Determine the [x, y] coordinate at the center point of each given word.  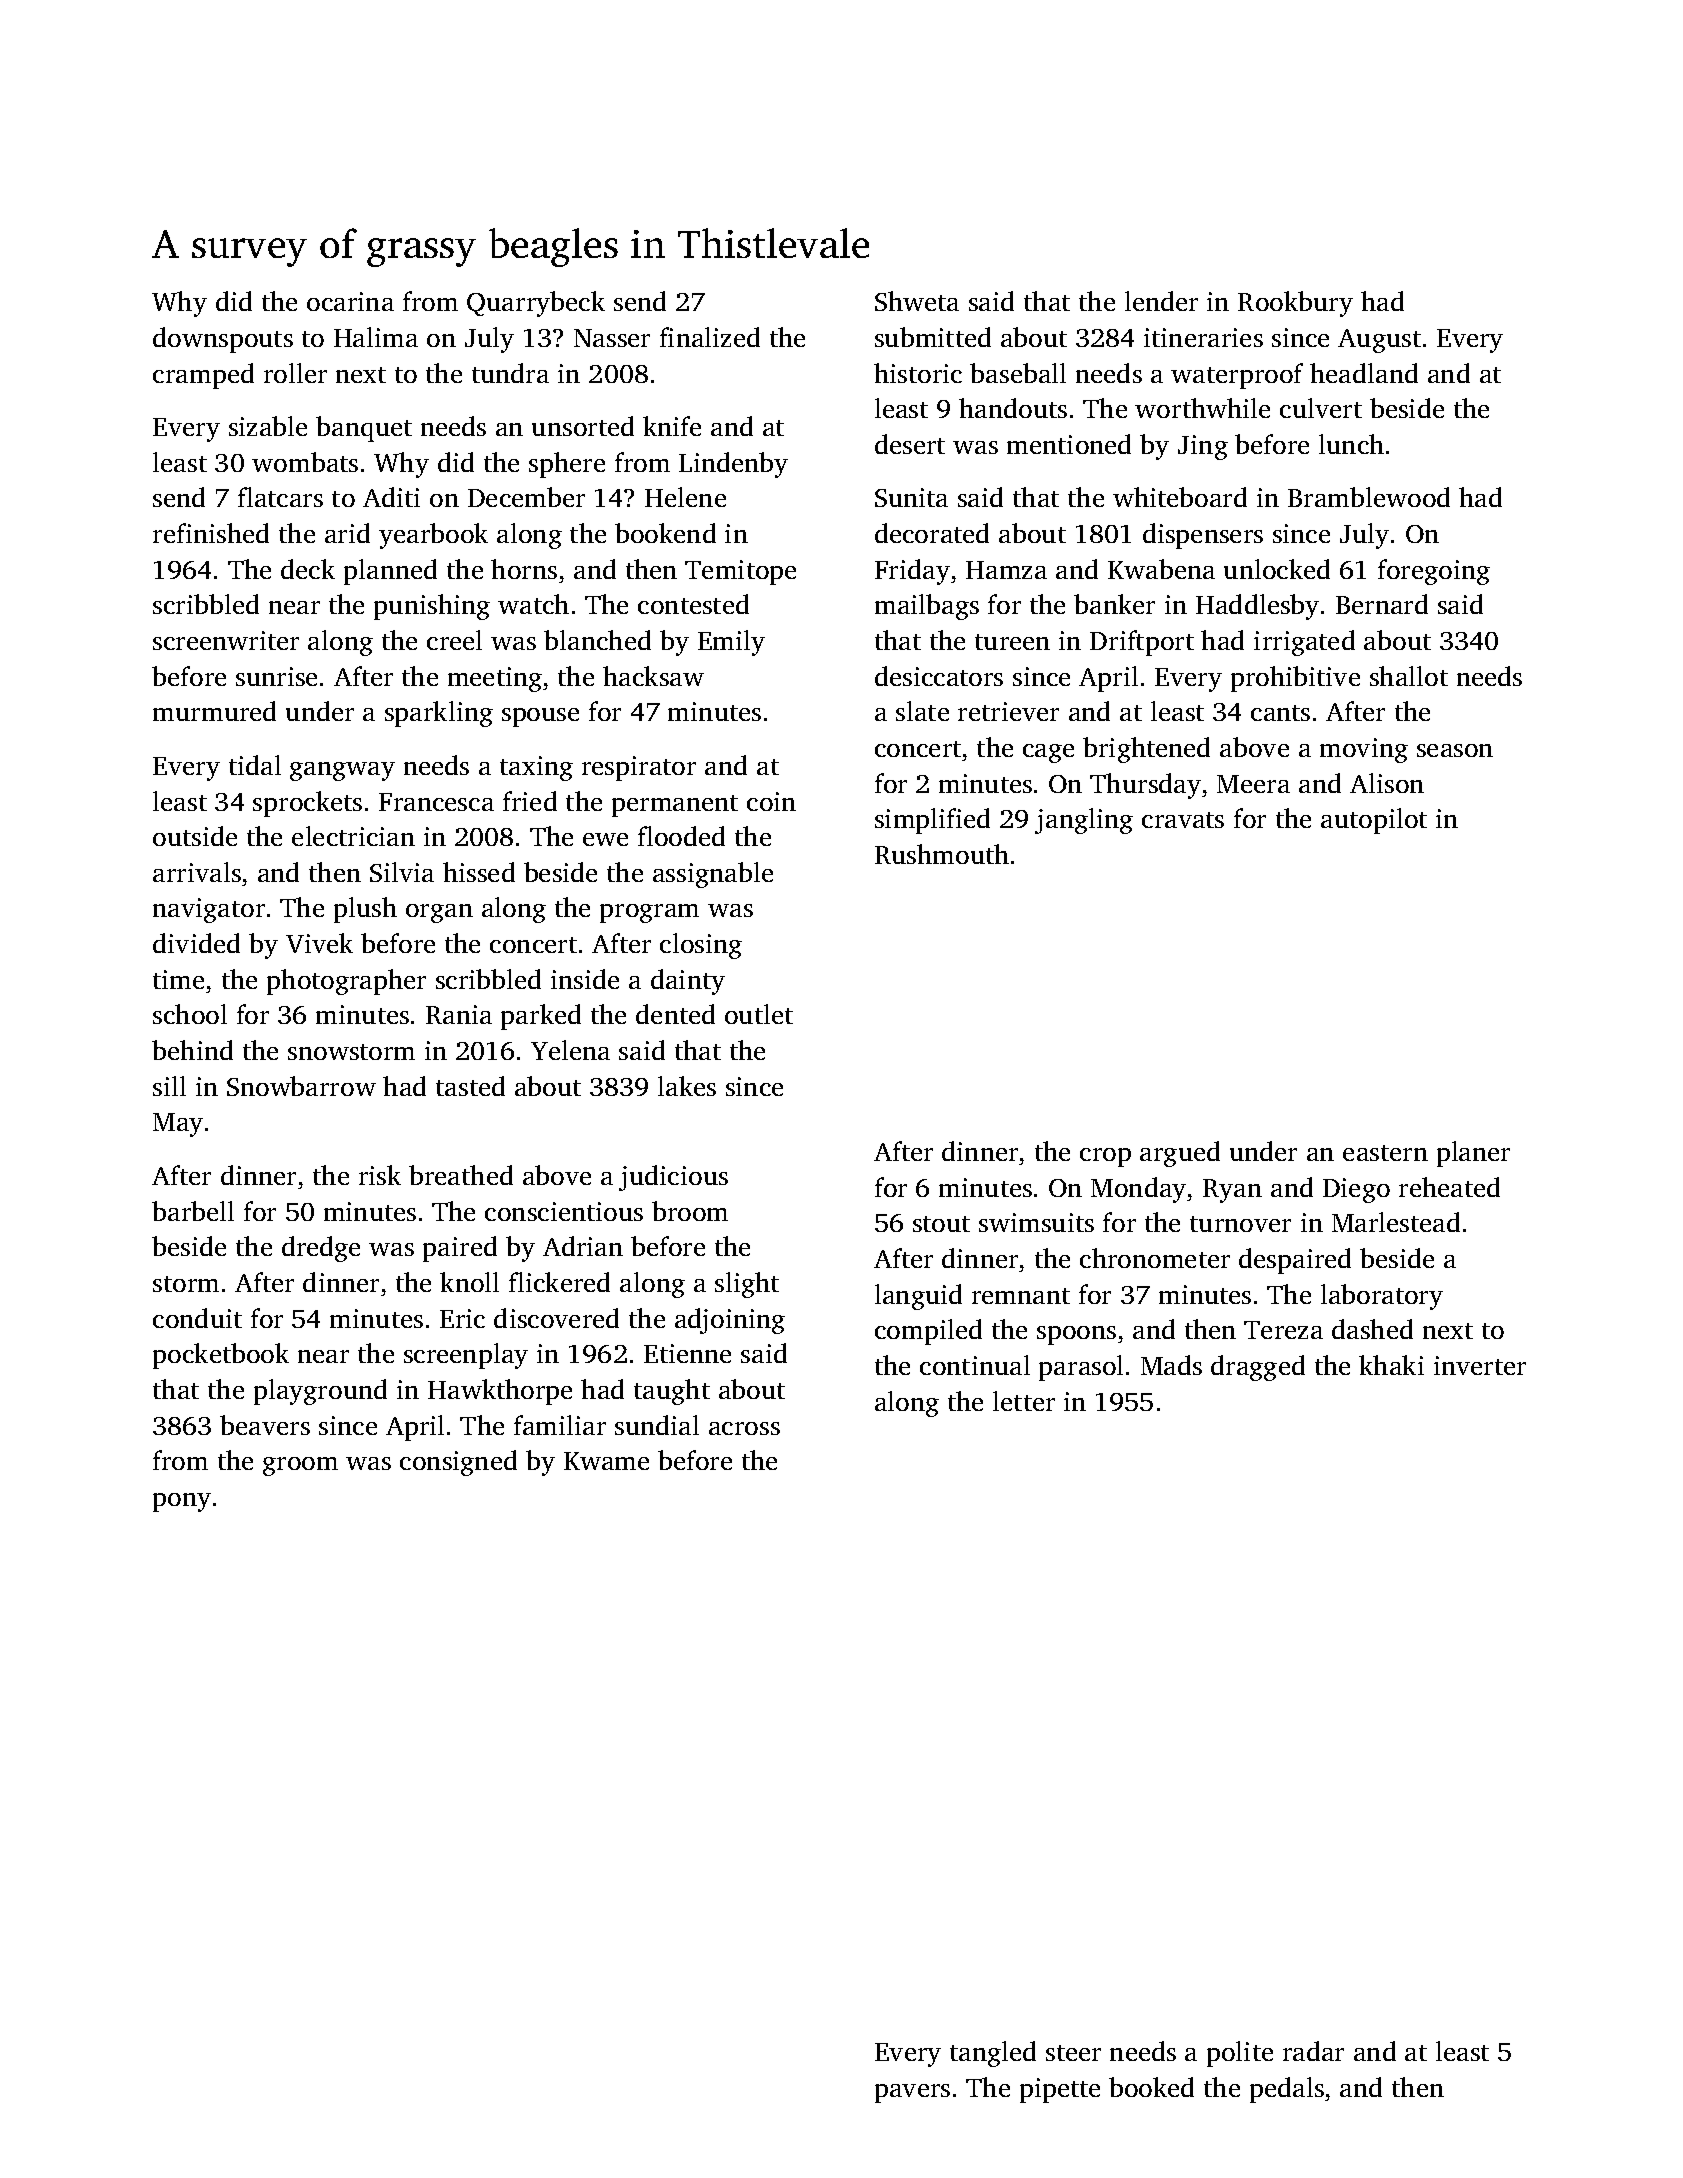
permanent [675, 806]
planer [1473, 1154]
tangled [993, 2054]
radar [1313, 2051]
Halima [376, 337]
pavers [912, 2093]
